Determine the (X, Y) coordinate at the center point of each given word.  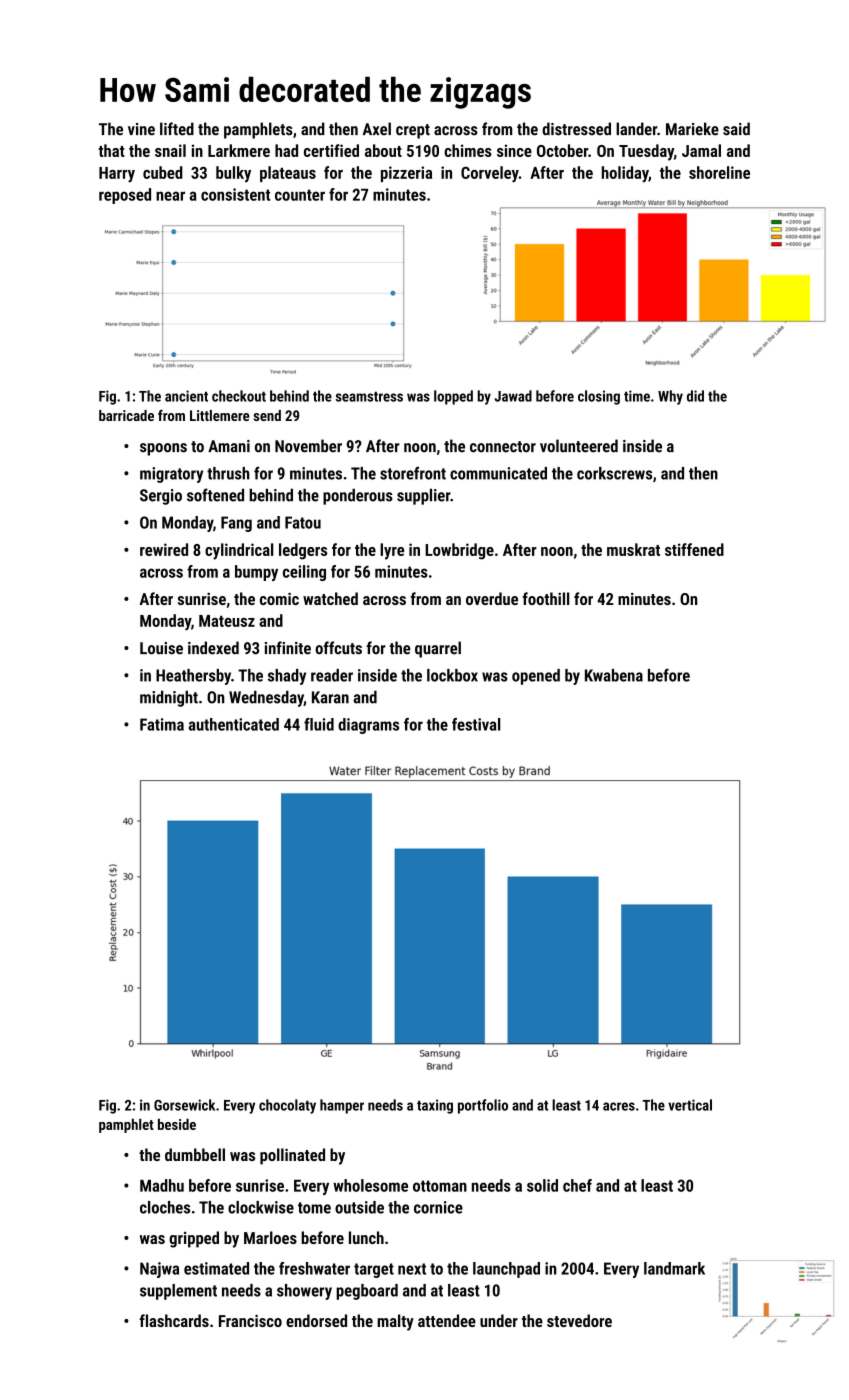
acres (619, 1106)
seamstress (369, 396)
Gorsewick (184, 1105)
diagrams (368, 726)
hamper (342, 1106)
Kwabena (614, 675)
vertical (690, 1105)
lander (636, 129)
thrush (228, 473)
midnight (169, 698)
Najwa (159, 1270)
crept (413, 131)
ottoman (440, 1186)
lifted (177, 129)
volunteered (579, 446)
